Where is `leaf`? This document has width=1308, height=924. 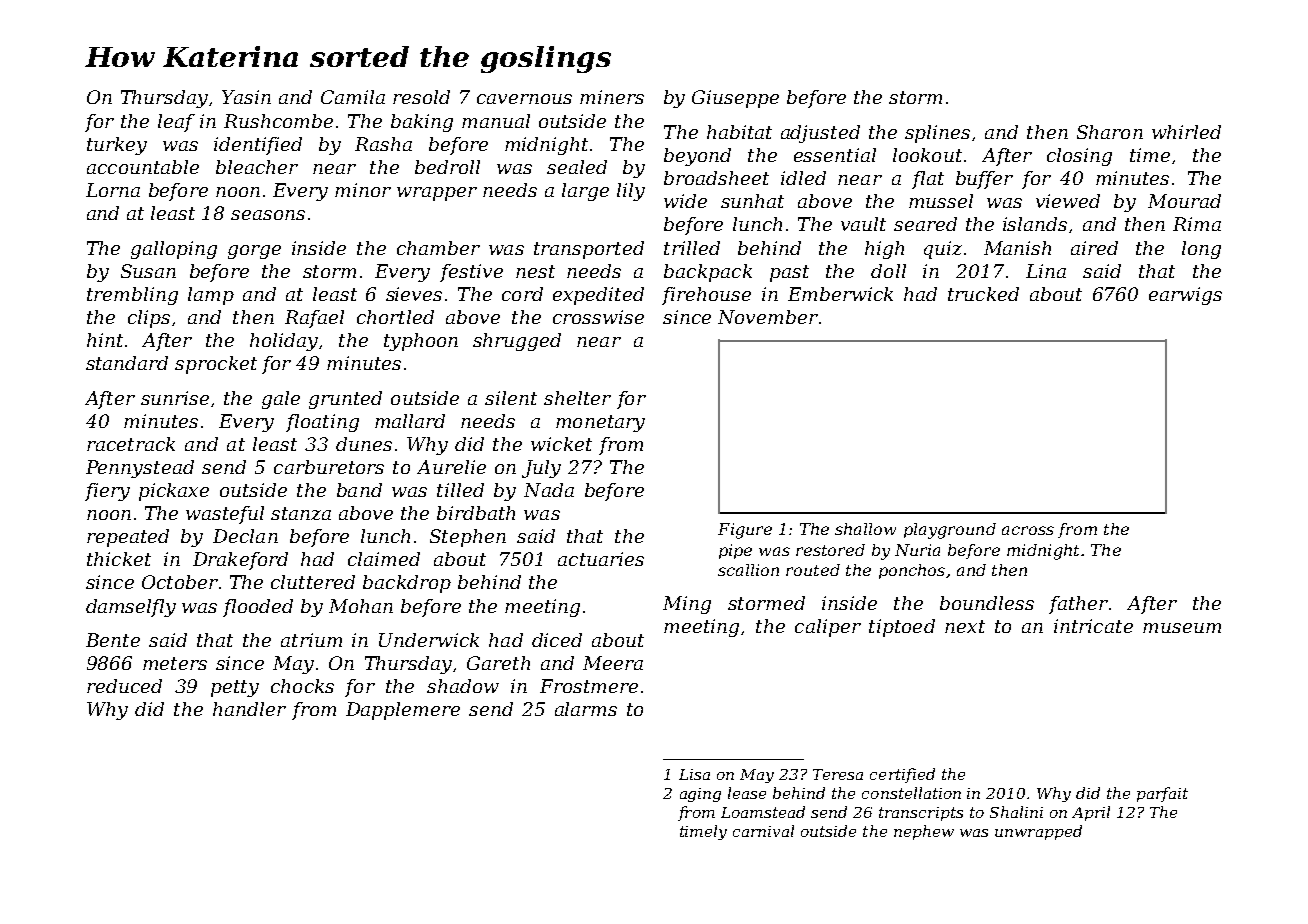 leaf is located at coordinates (176, 123).
